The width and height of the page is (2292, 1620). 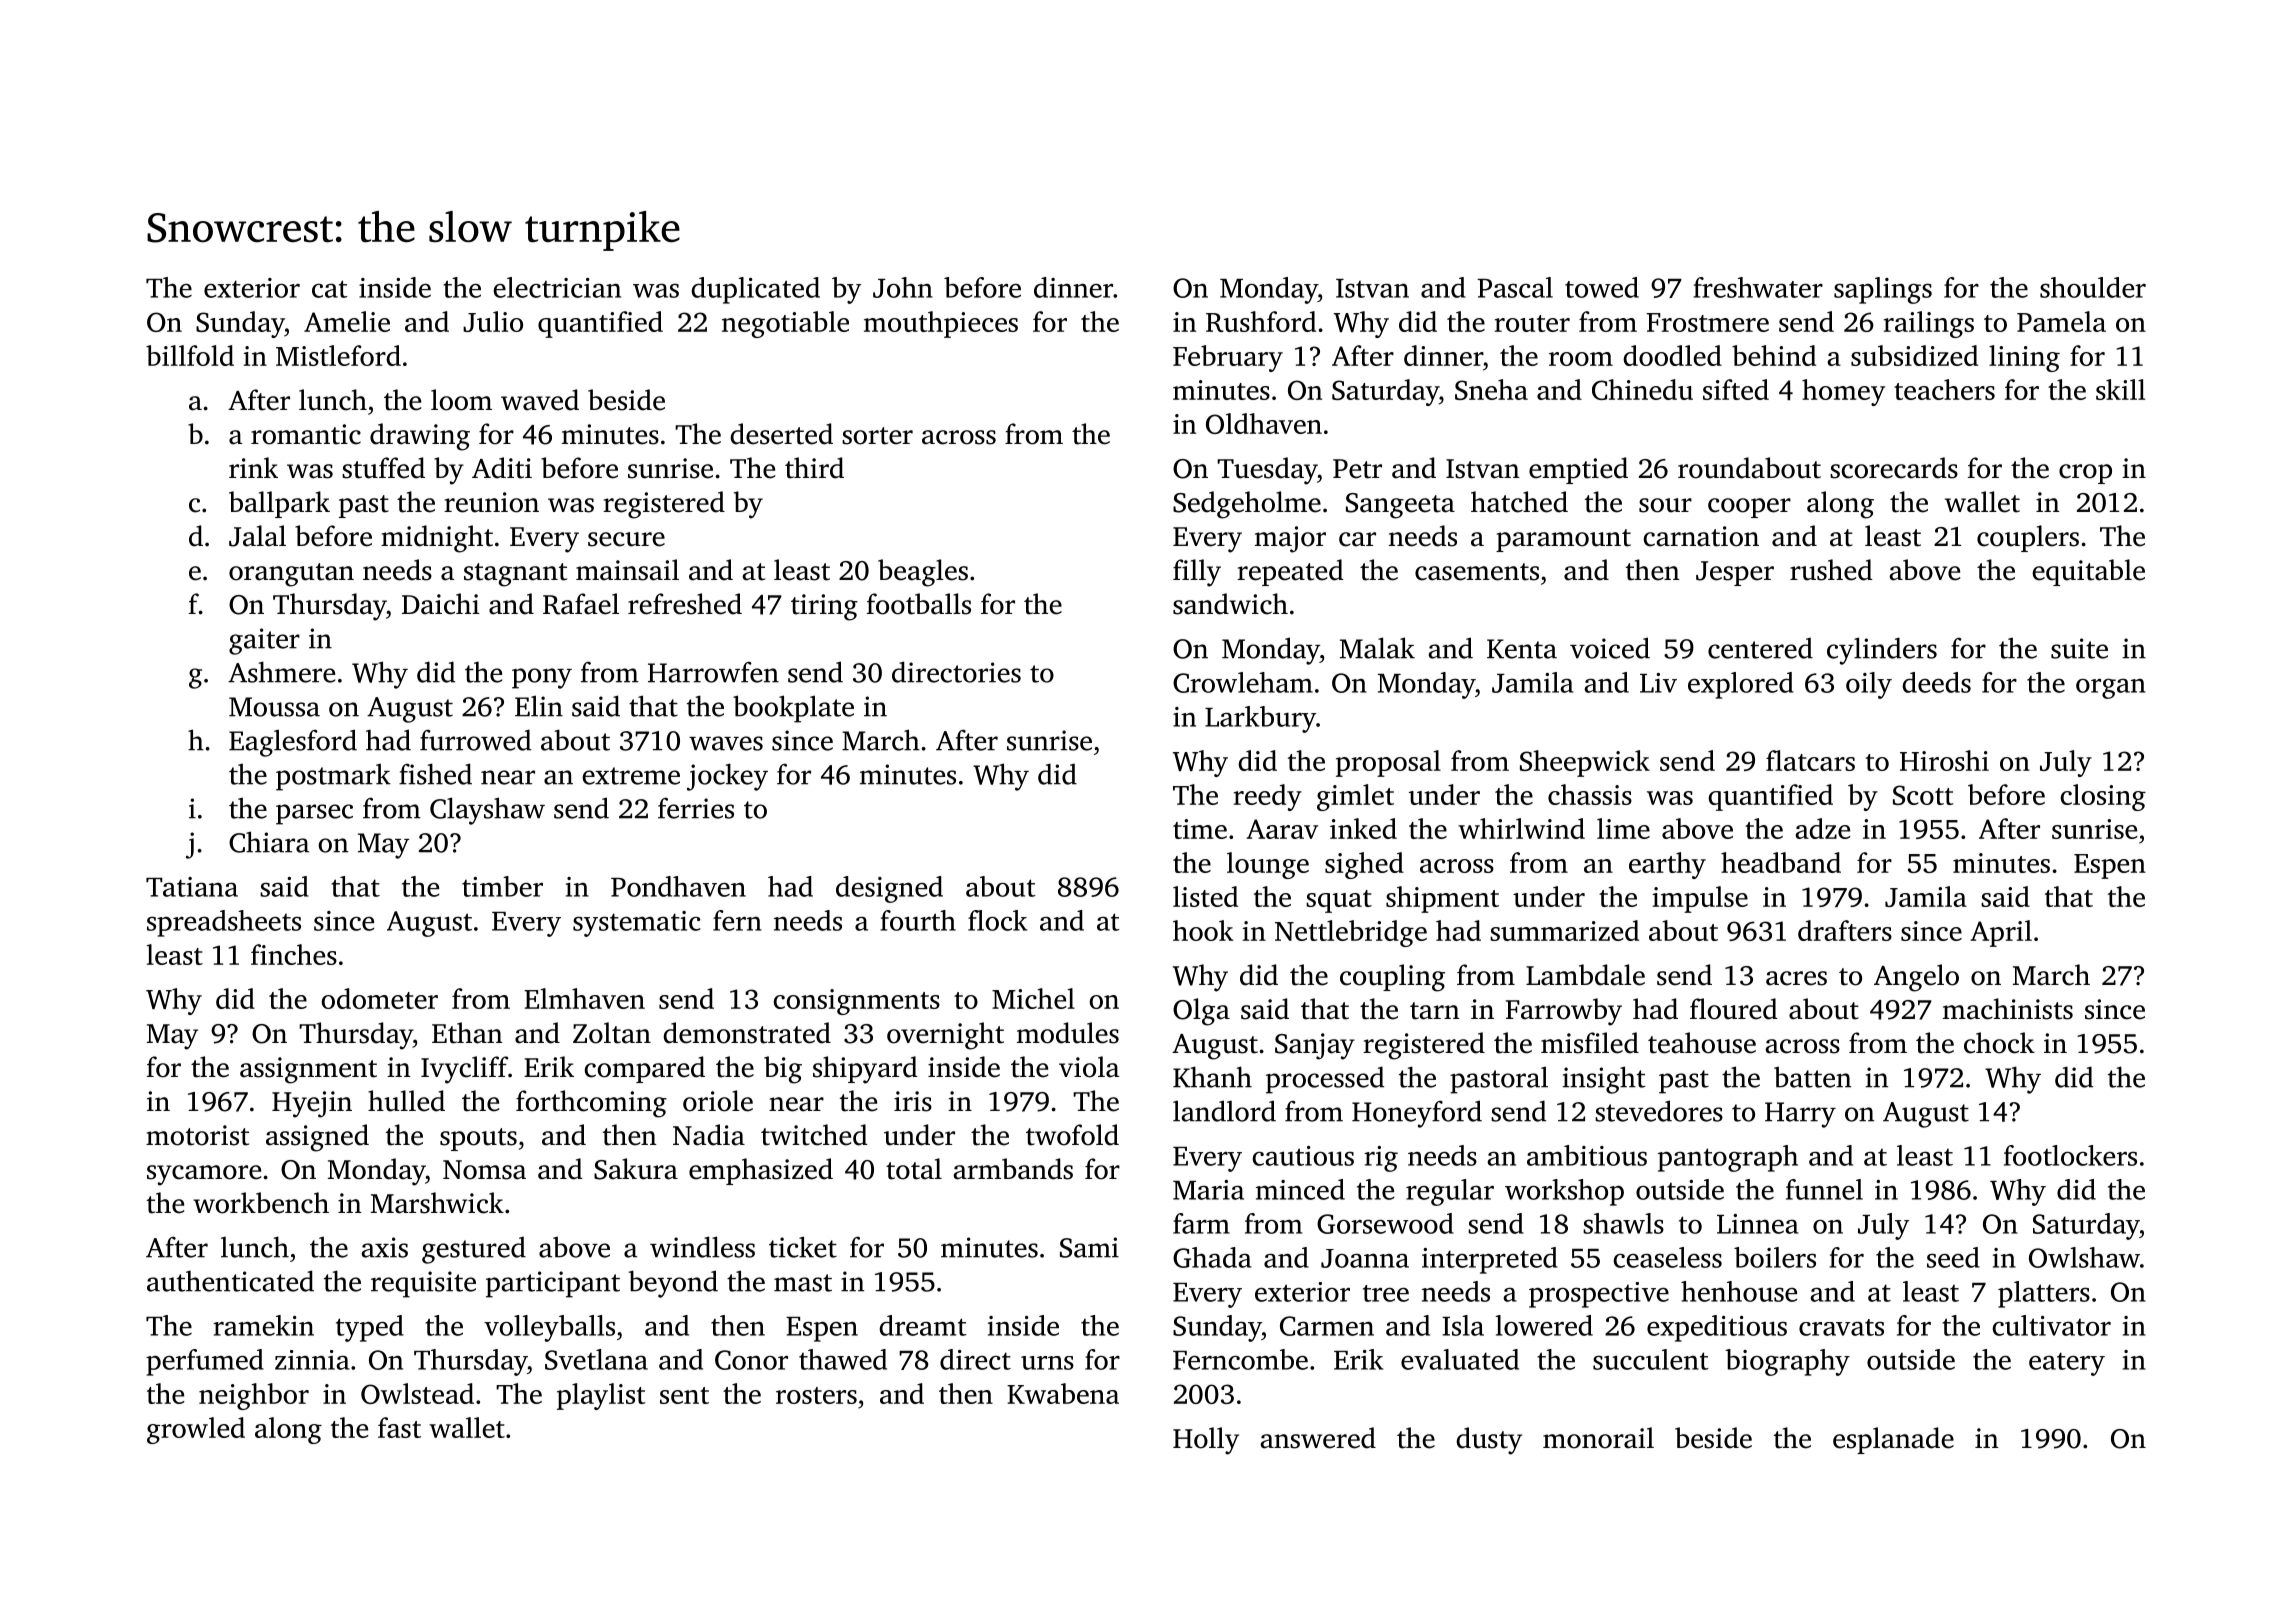 What do you see at coordinates (1923, 795) in the page?
I see `Scott` at bounding box center [1923, 795].
